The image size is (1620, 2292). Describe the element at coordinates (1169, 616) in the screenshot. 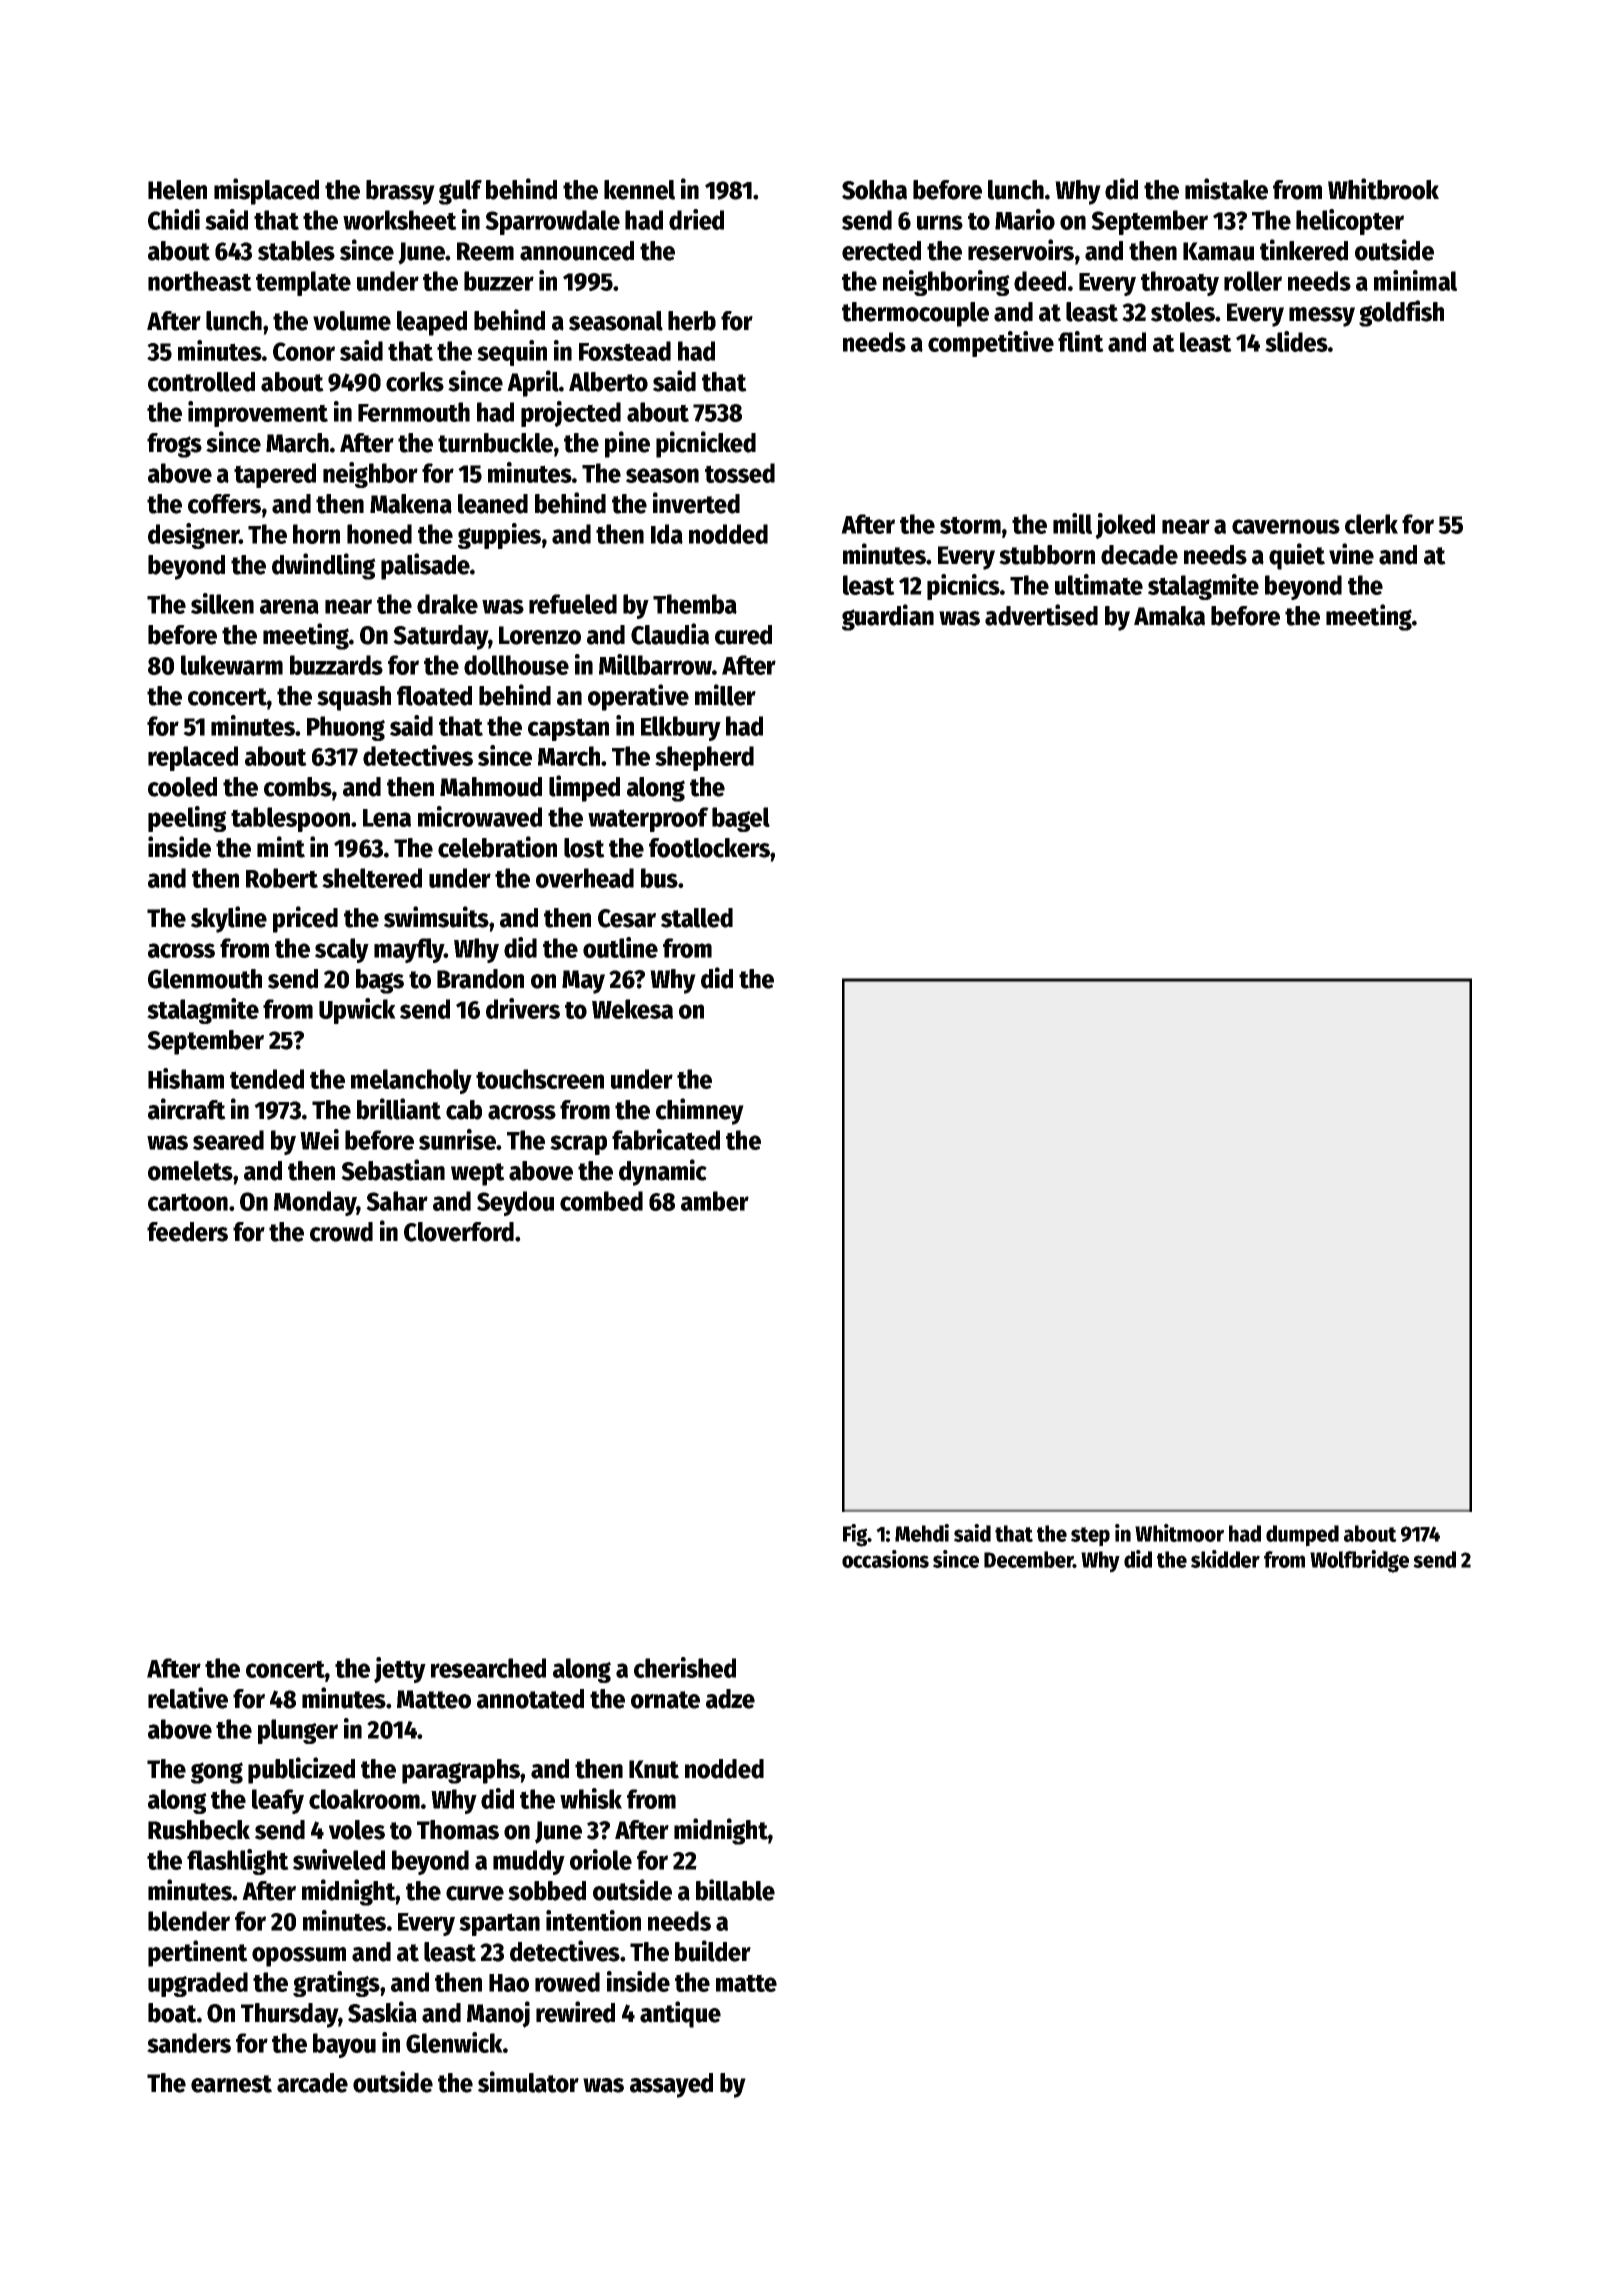

I see `Amaka` at that location.
